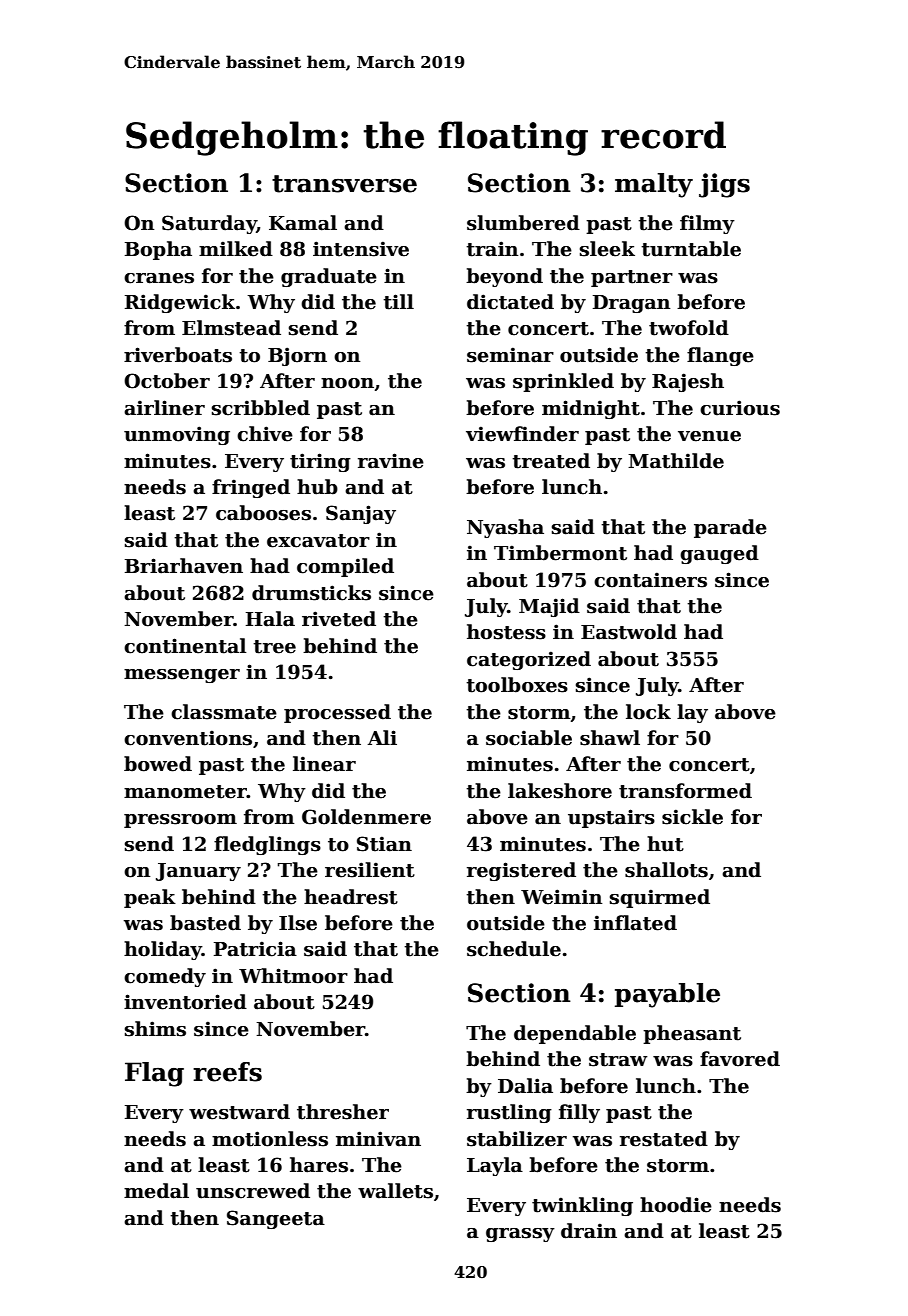 The image size is (908, 1316). I want to click on flange, so click(720, 356).
